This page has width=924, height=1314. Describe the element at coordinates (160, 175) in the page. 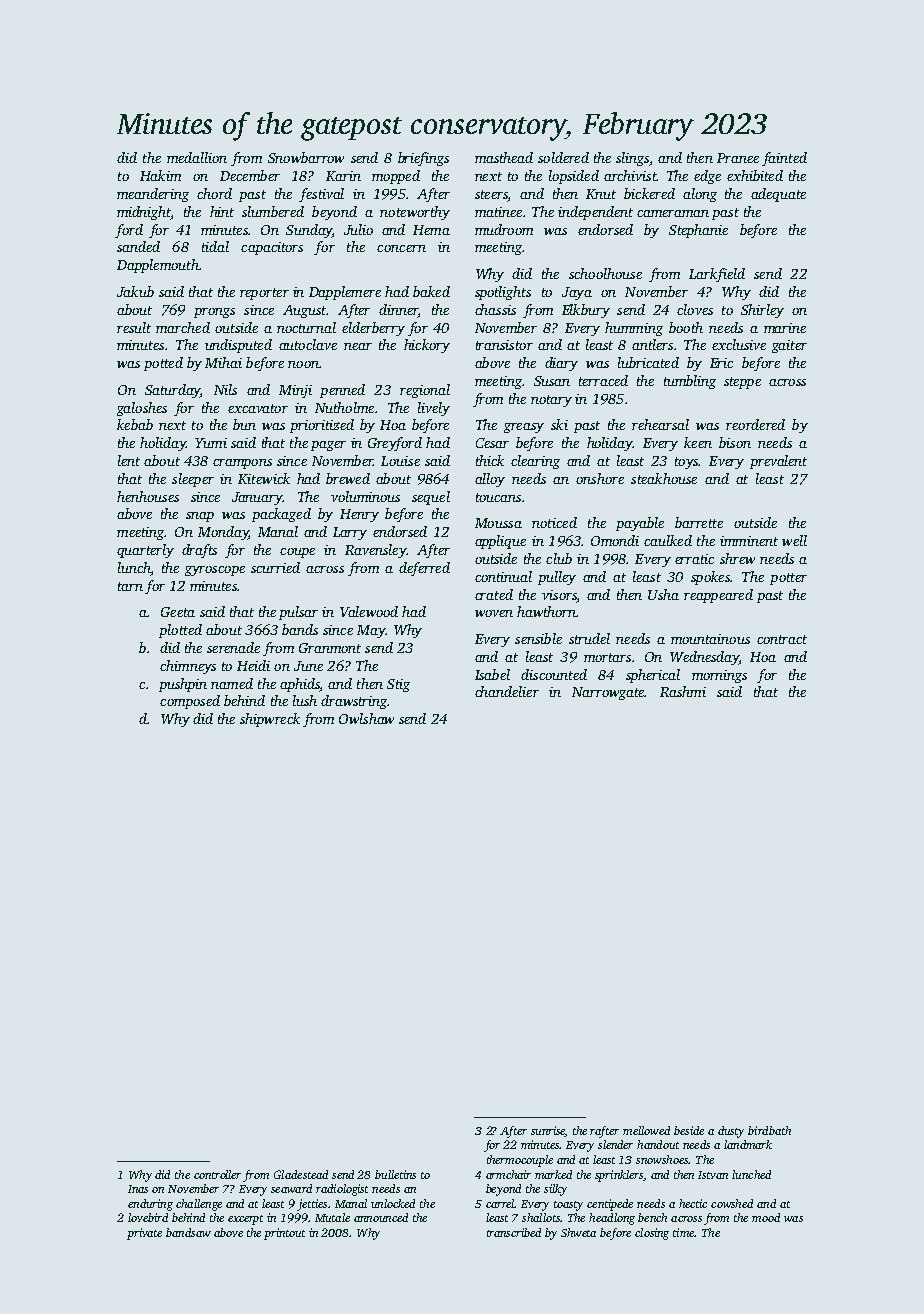

I see `Hakim` at that location.
